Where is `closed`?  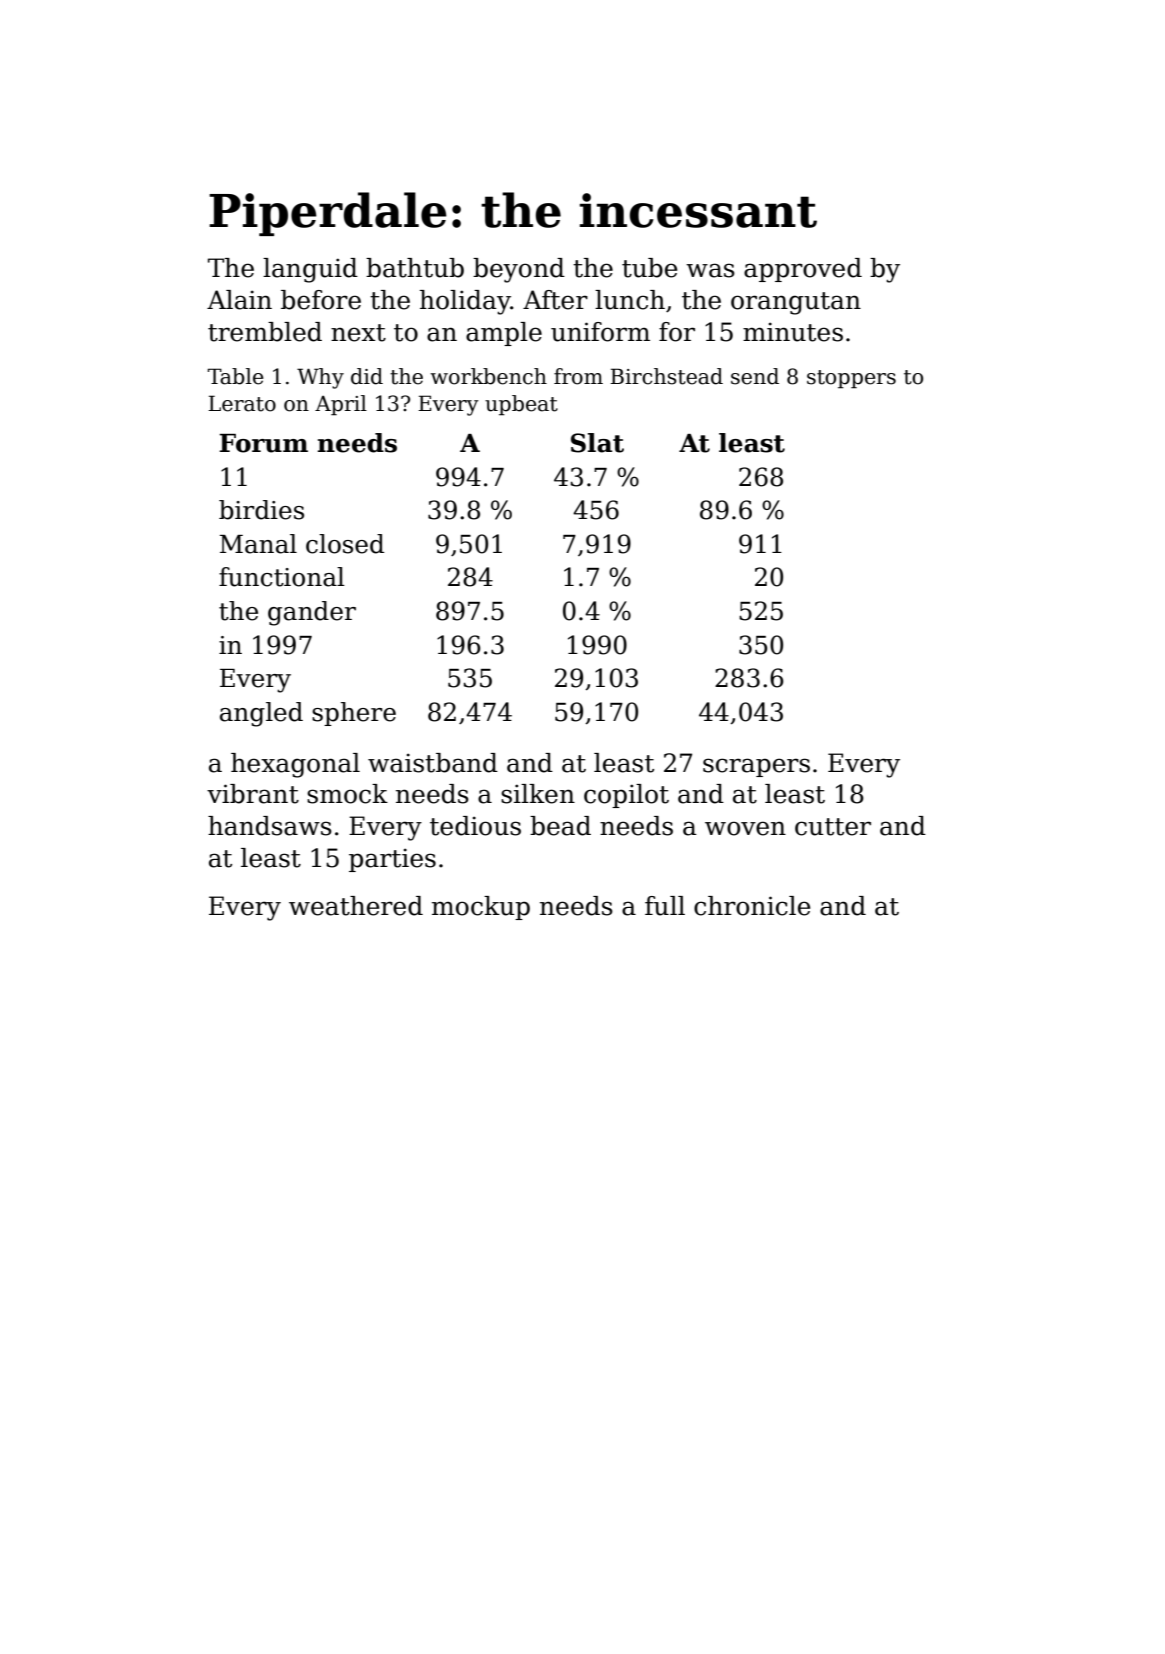 closed is located at coordinates (345, 544).
